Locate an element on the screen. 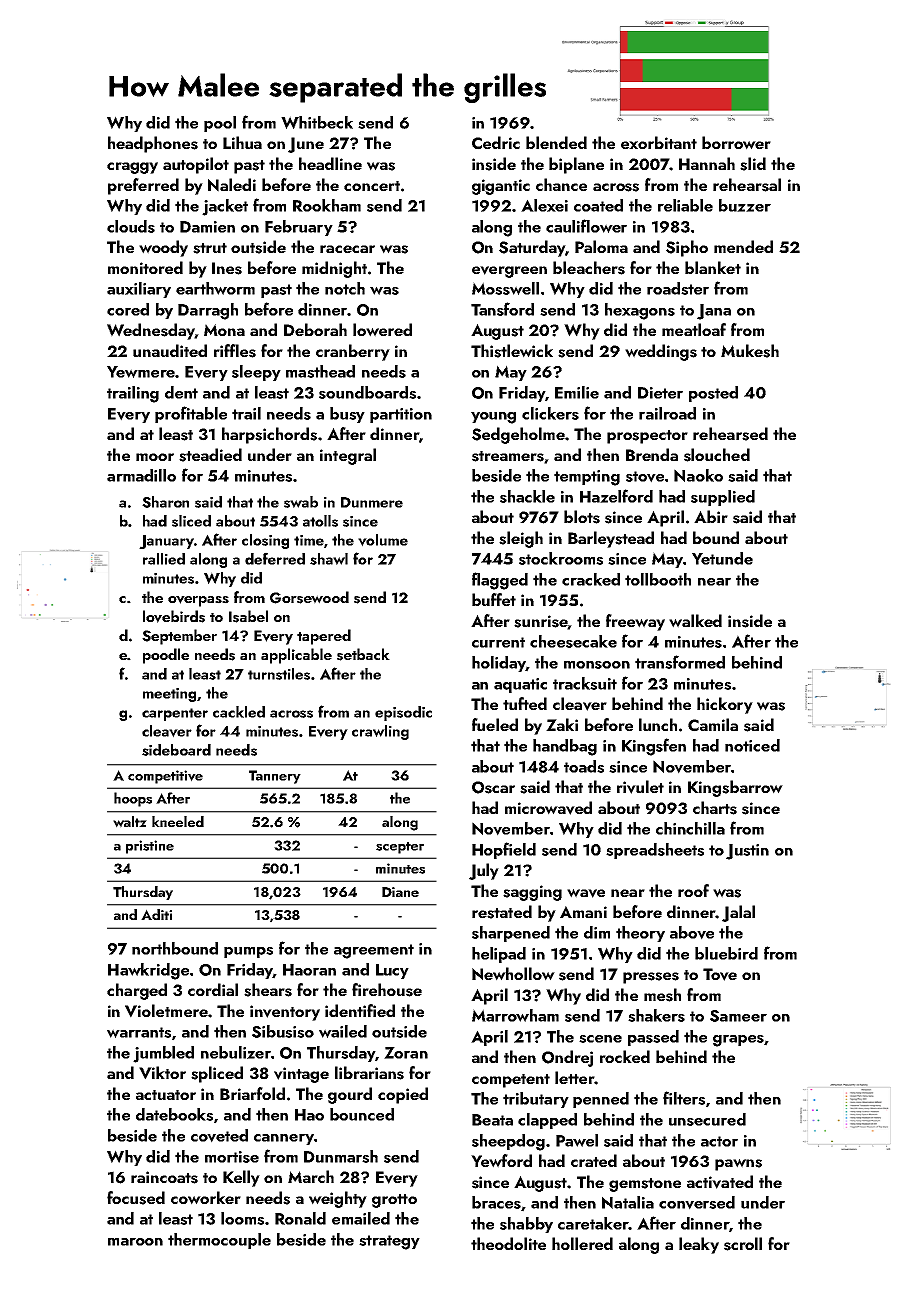  competent is located at coordinates (511, 1081).
